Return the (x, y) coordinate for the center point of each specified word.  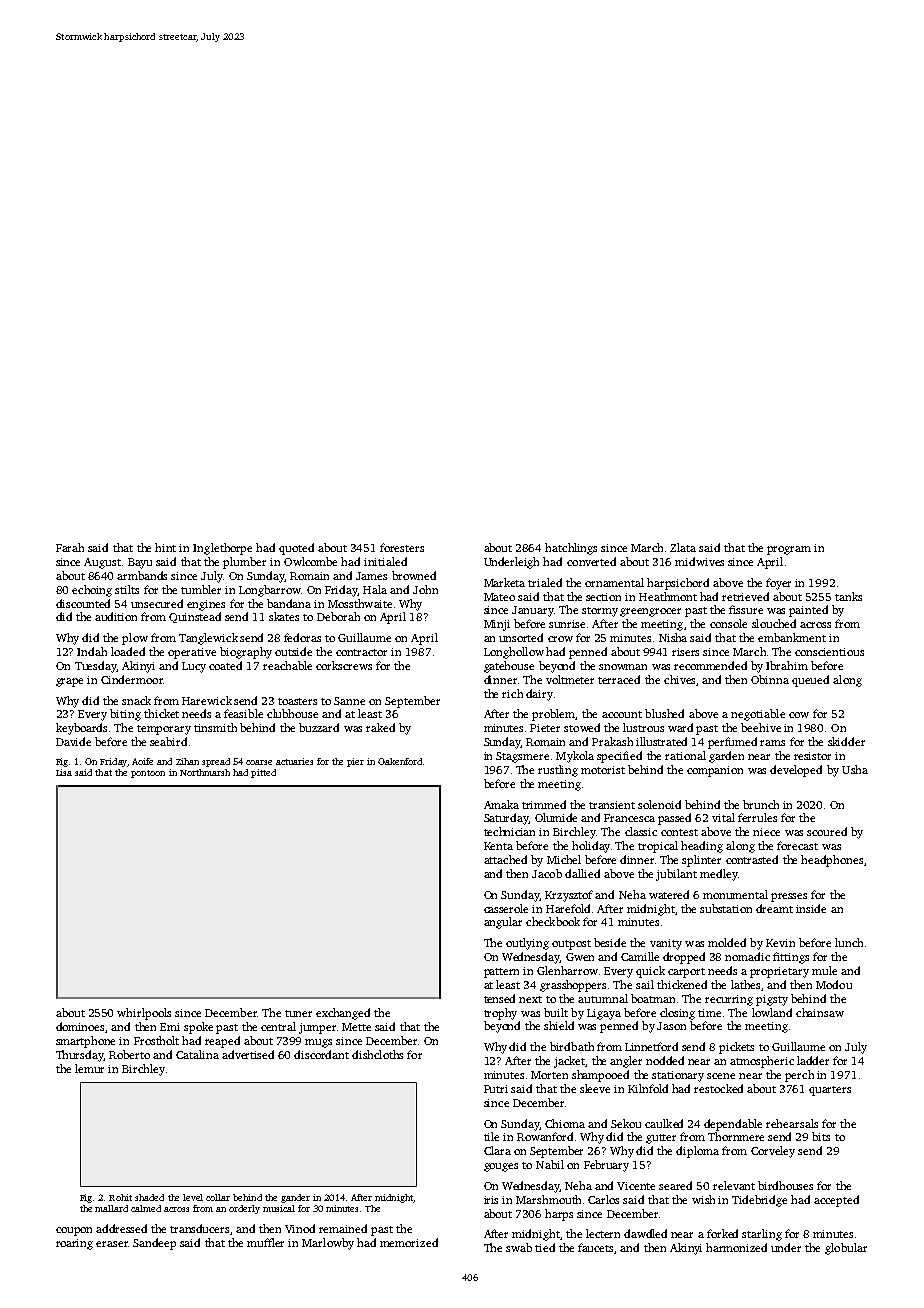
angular (503, 923)
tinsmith (215, 727)
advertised (248, 1054)
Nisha (673, 637)
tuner (298, 1013)
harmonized (736, 1247)
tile (491, 1136)
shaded (149, 1197)
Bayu (140, 563)
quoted (296, 549)
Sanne (349, 701)
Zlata (683, 547)
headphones (832, 861)
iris (491, 1200)
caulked (664, 1123)
